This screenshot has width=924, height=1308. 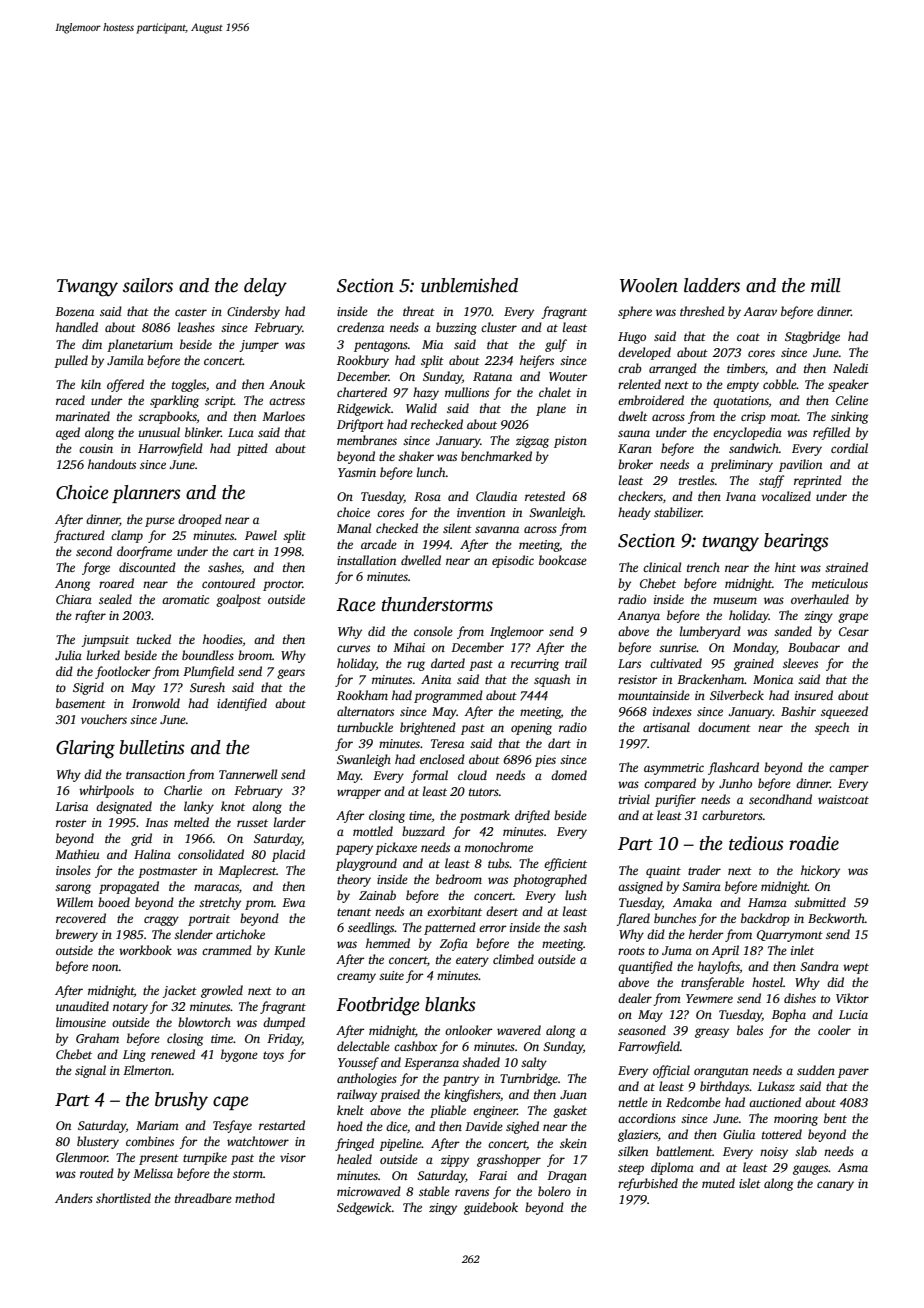 What do you see at coordinates (354, 528) in the screenshot?
I see `Manal` at bounding box center [354, 528].
